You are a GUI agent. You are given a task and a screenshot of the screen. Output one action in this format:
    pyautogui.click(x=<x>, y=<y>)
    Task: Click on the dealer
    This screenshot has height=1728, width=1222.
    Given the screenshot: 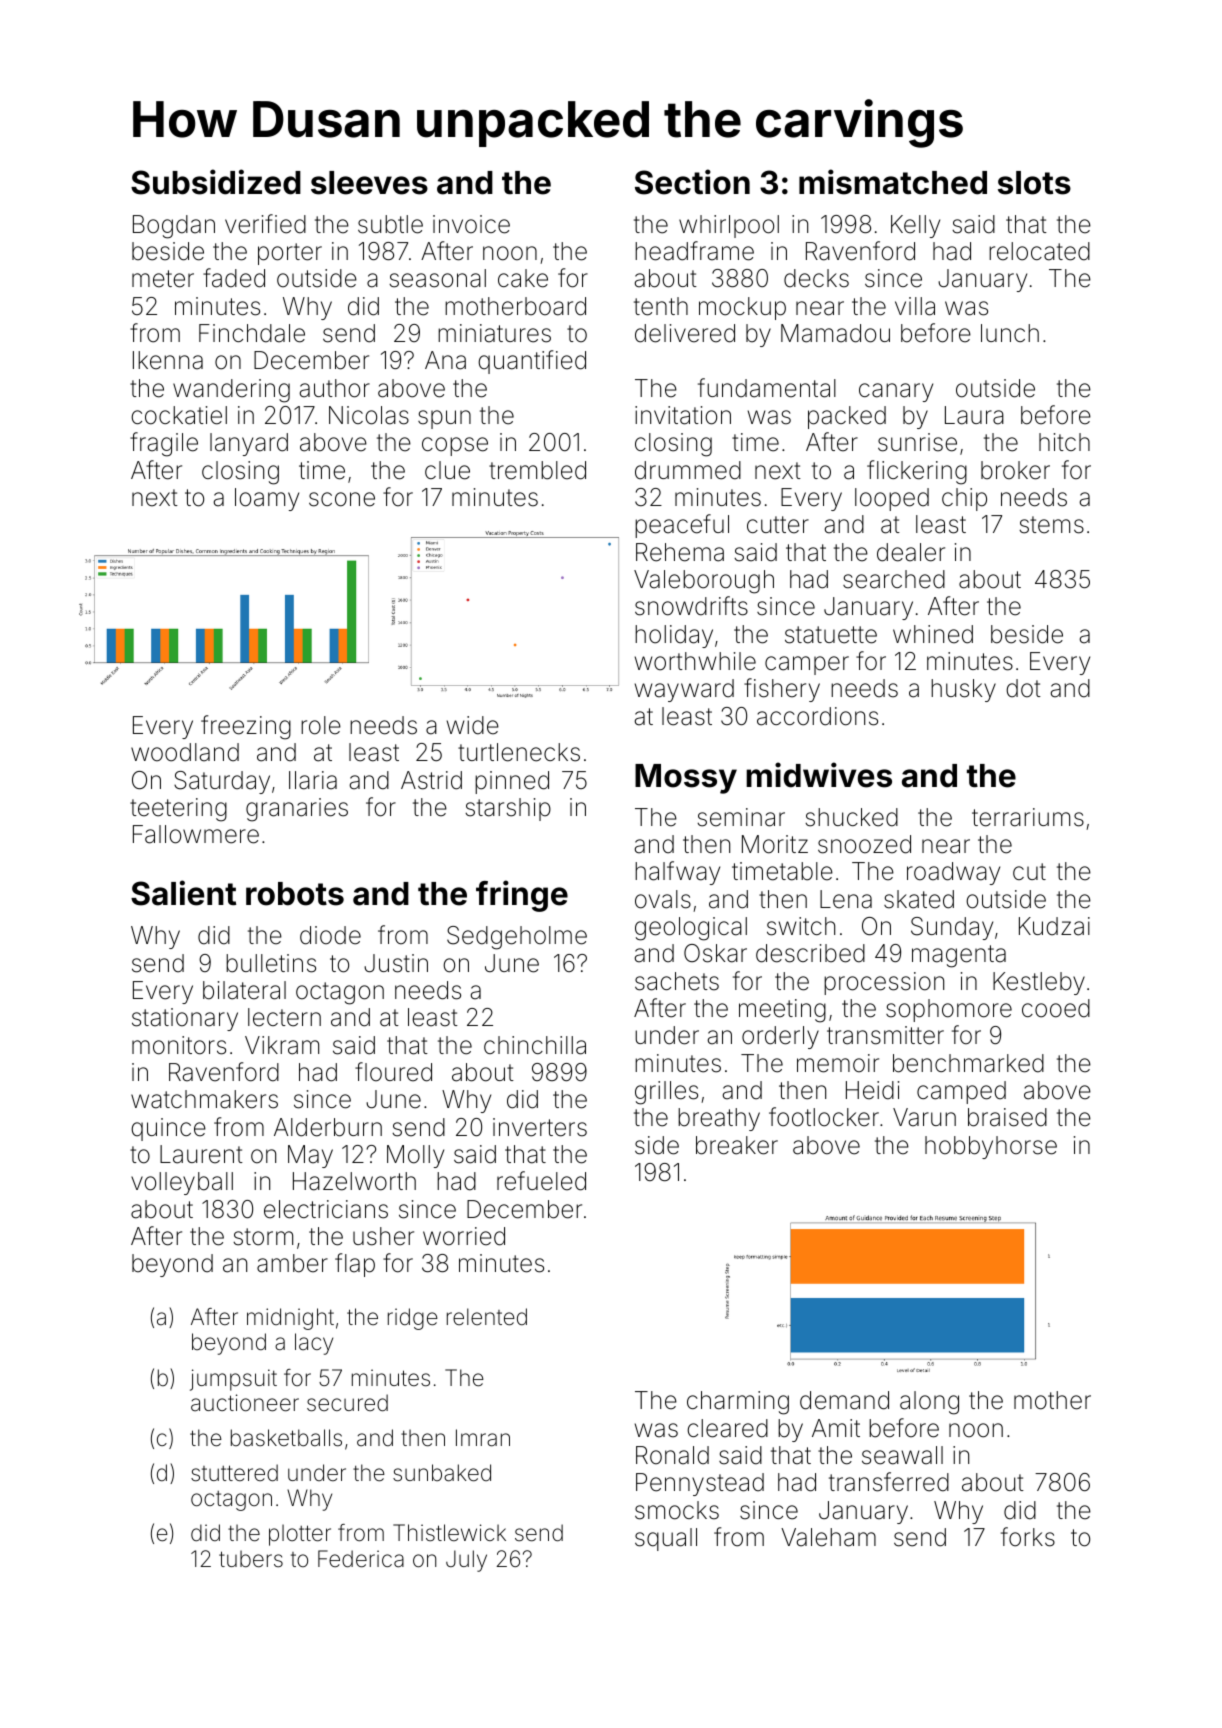 What is the action you would take?
    pyautogui.click(x=911, y=552)
